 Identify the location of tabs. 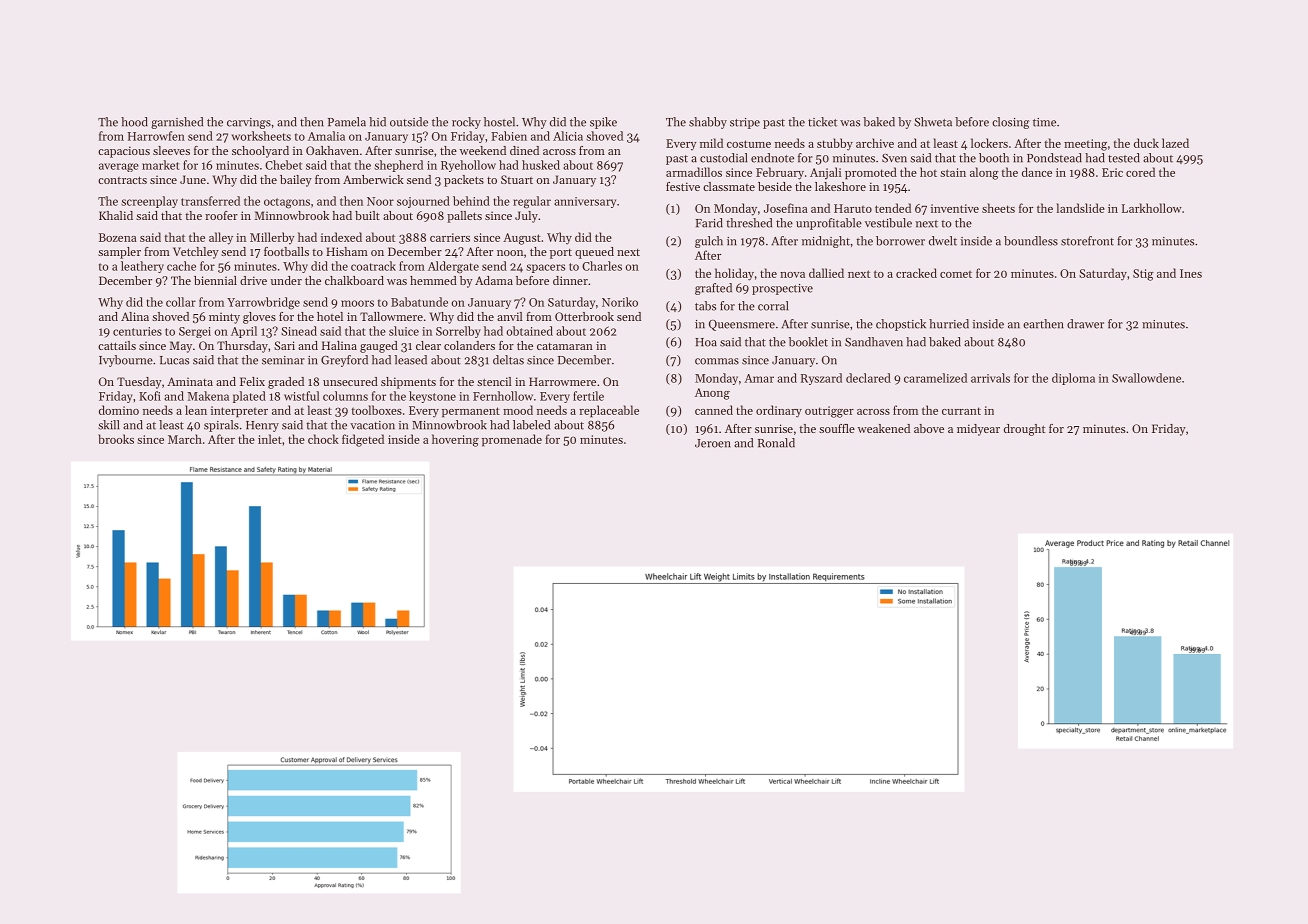
(705, 306).
